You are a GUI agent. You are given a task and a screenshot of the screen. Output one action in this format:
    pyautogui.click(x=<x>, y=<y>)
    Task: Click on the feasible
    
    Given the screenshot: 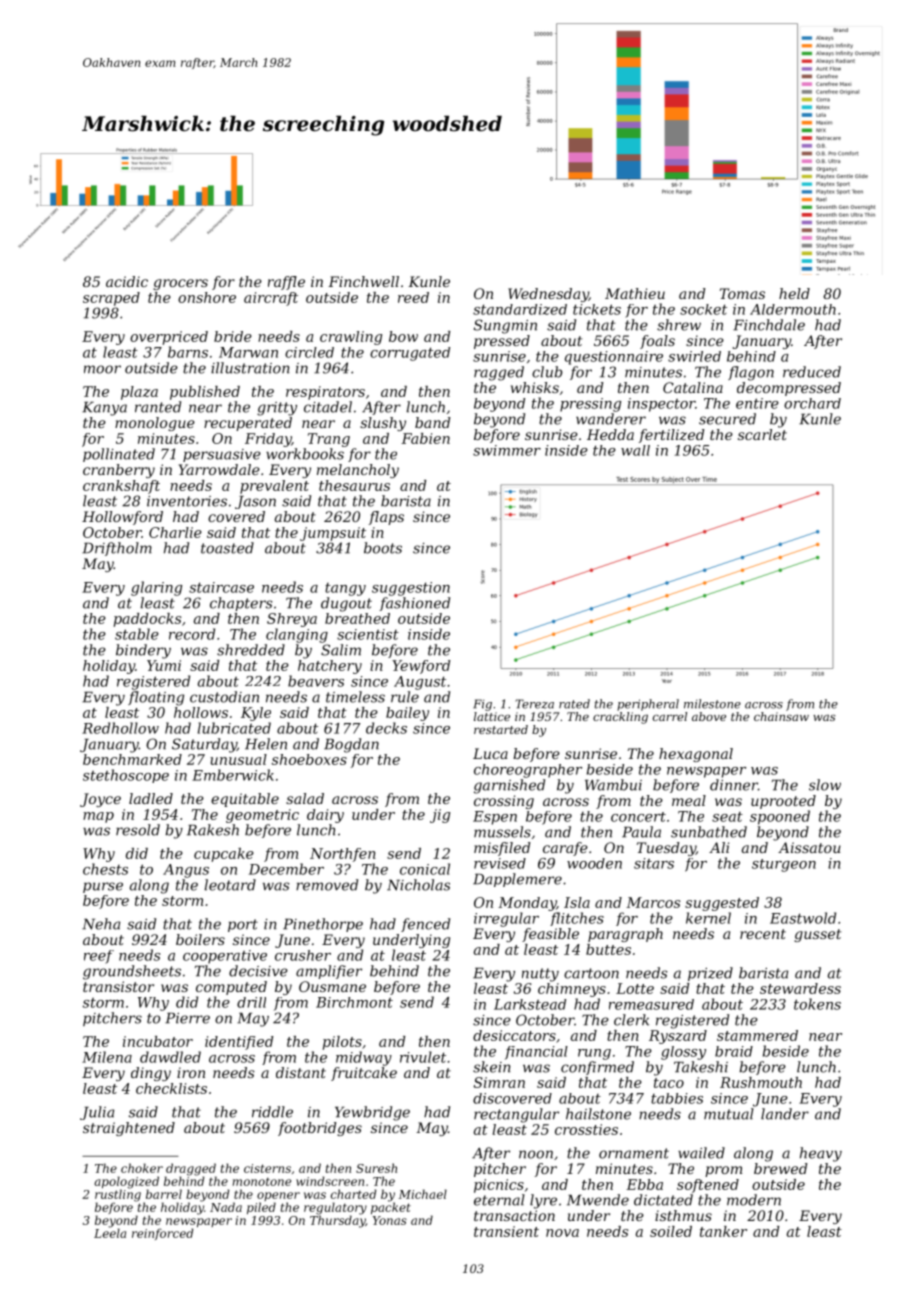 What is the action you would take?
    pyautogui.click(x=550, y=935)
